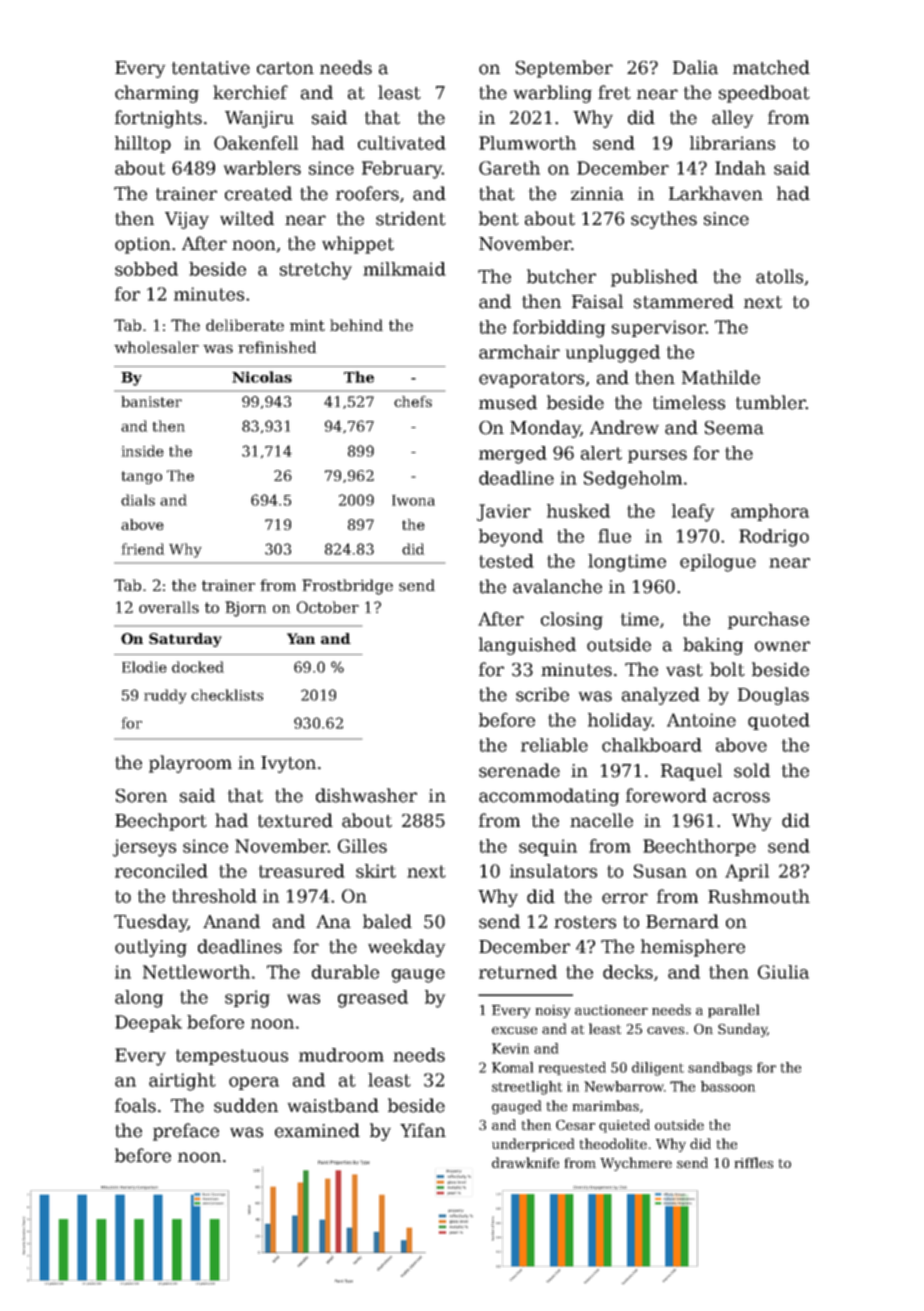 Image resolution: width=924 pixels, height=1311 pixels. Describe the element at coordinates (695, 67) in the screenshot. I see `Dalia` at that location.
